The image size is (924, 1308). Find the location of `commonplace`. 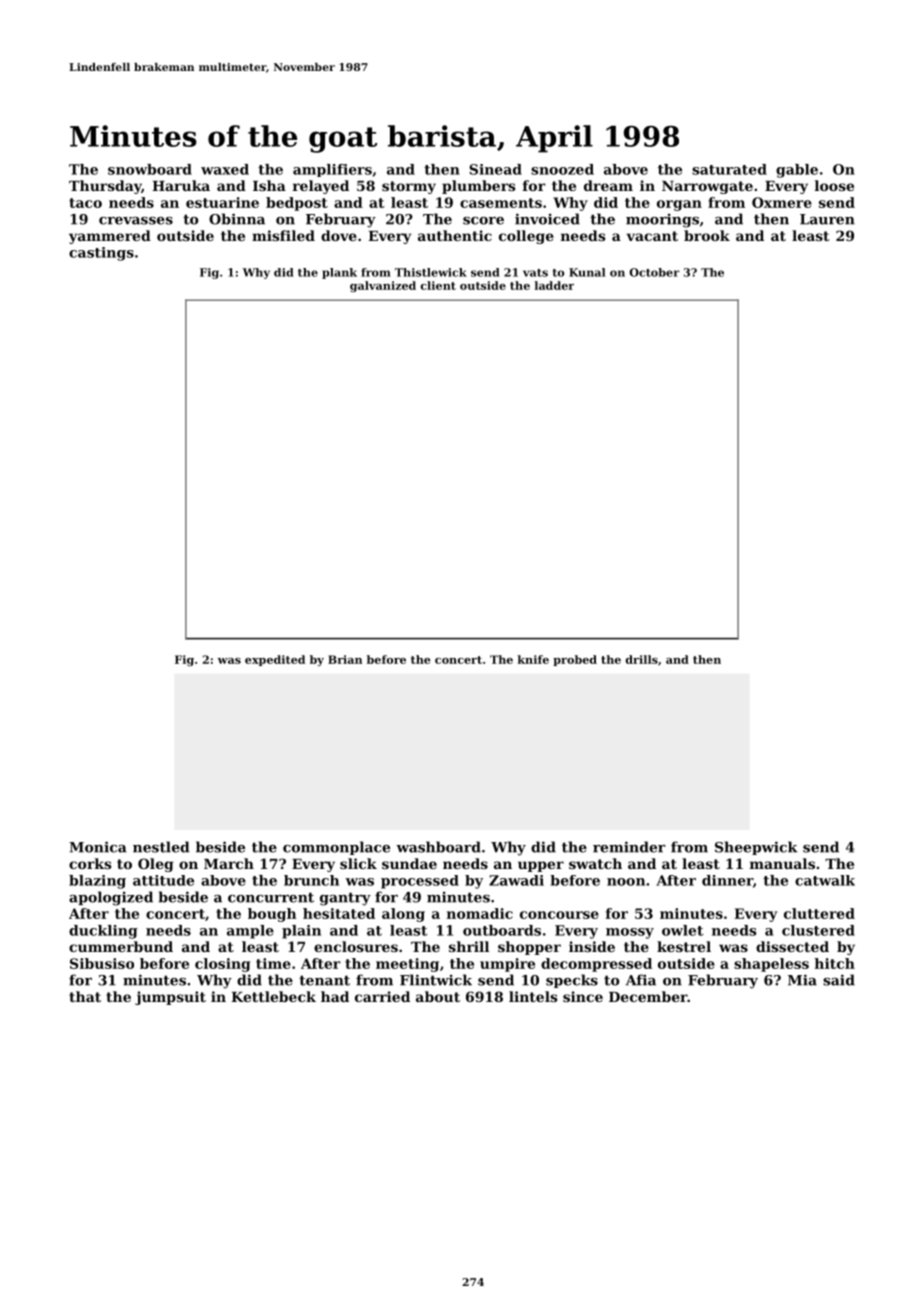

commonplace is located at coordinates (336, 848).
